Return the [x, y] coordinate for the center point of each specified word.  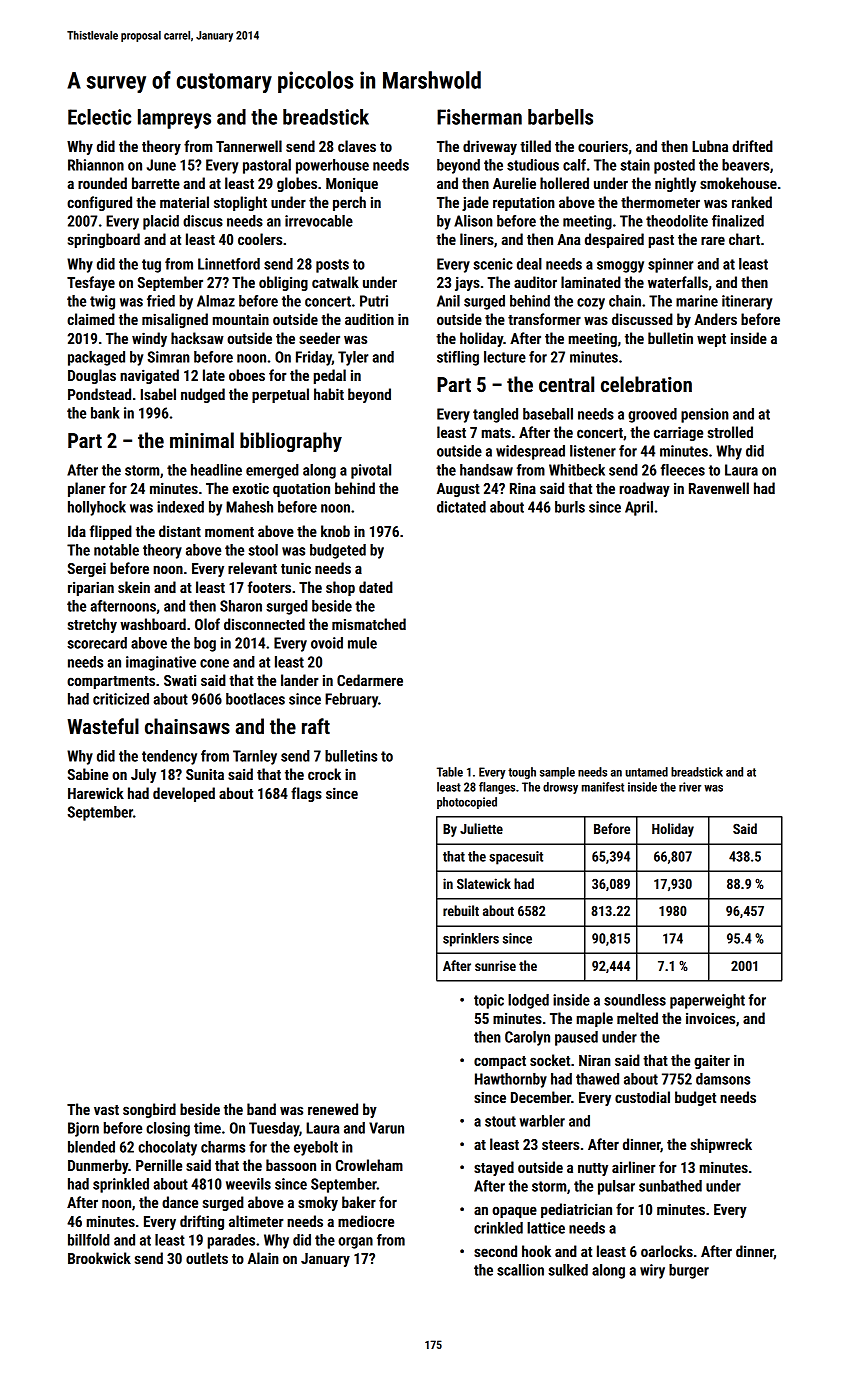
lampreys [174, 119]
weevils [248, 1184]
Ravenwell [719, 488]
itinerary [747, 302]
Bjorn [83, 1129]
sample [557, 773]
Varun [386, 1128]
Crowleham [369, 1165]
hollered [564, 183]
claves [357, 146]
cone [214, 663]
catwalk [335, 282]
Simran [169, 357]
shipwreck [721, 1145]
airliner [634, 1167]
